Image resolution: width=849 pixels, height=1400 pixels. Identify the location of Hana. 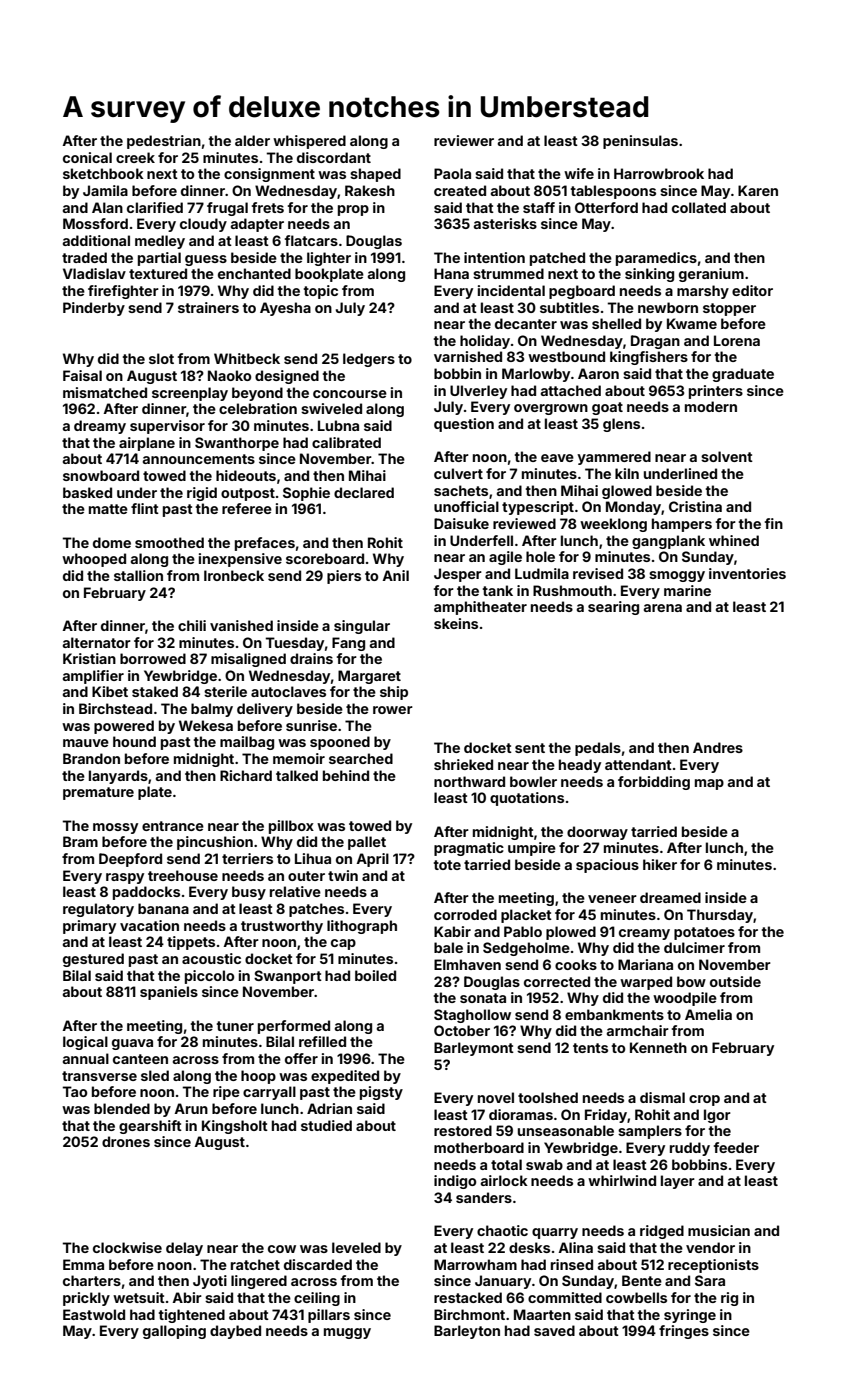
(451, 273).
